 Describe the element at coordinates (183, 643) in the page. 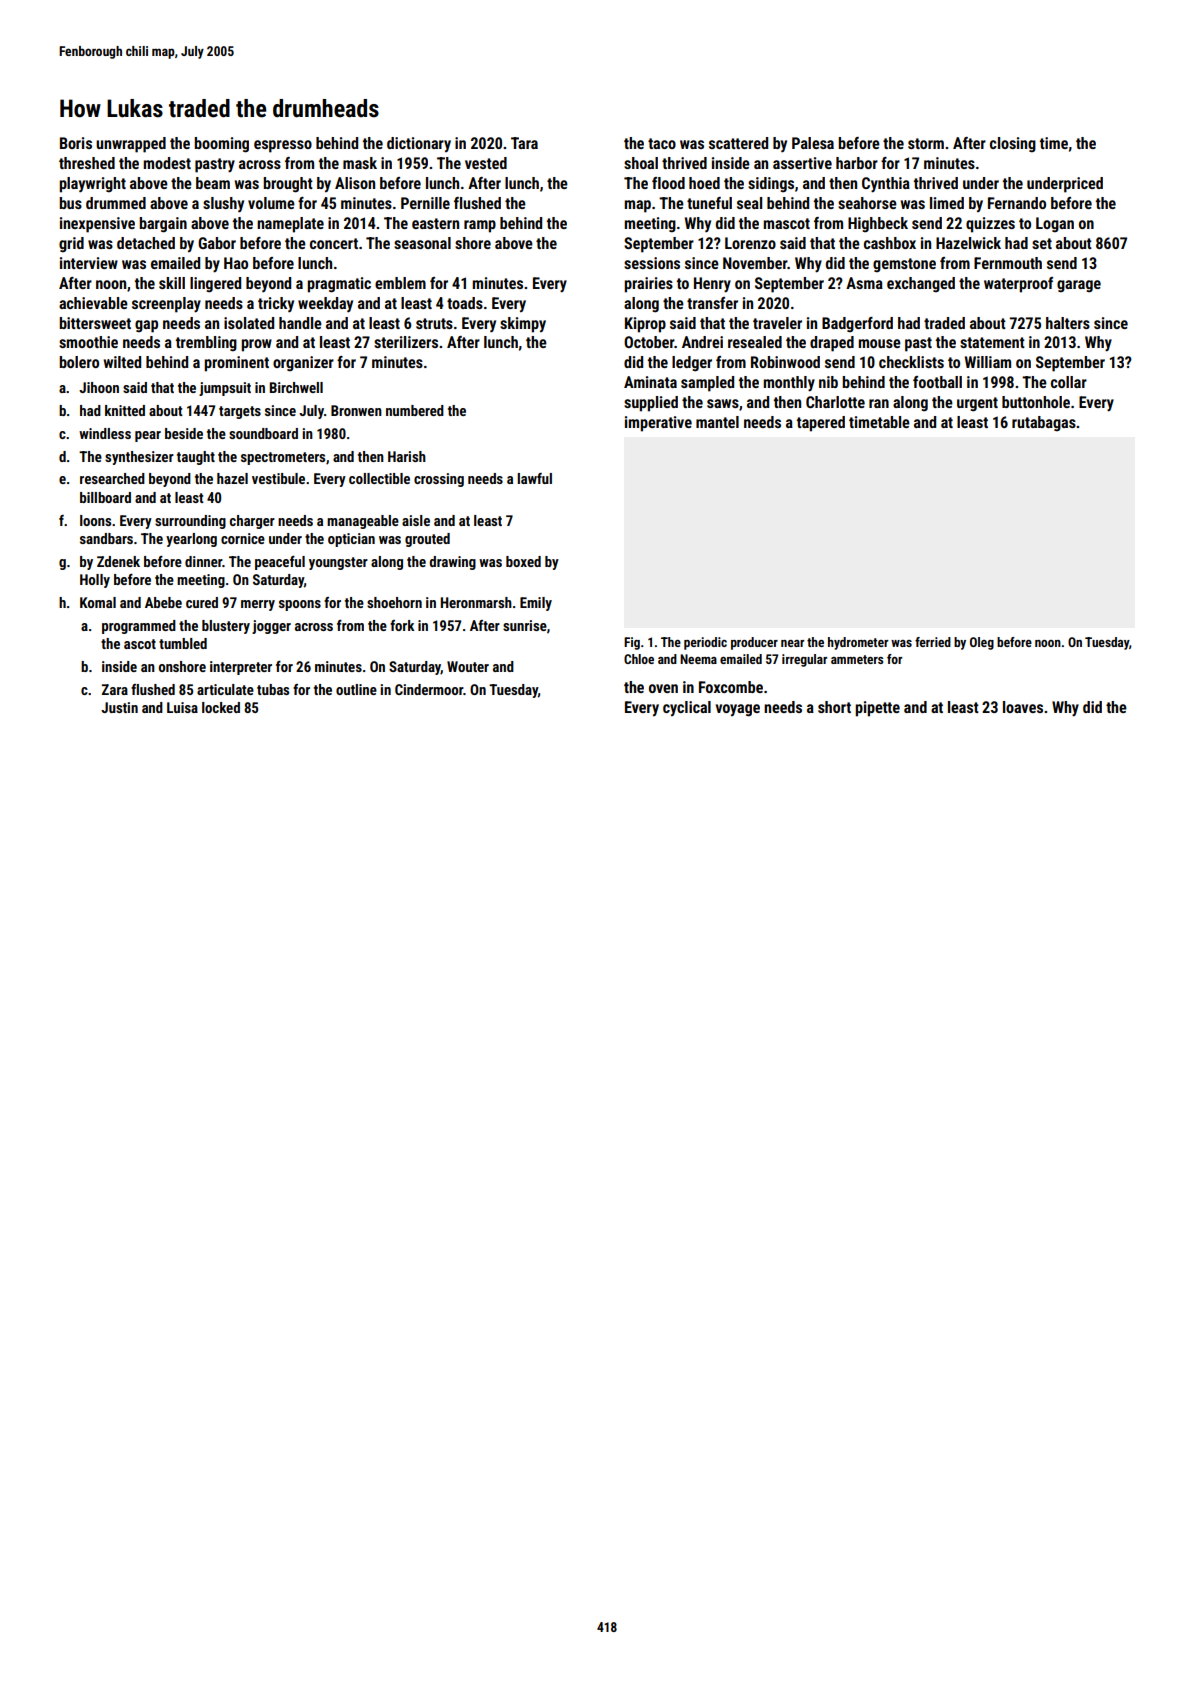

I see `tumbled` at that location.
